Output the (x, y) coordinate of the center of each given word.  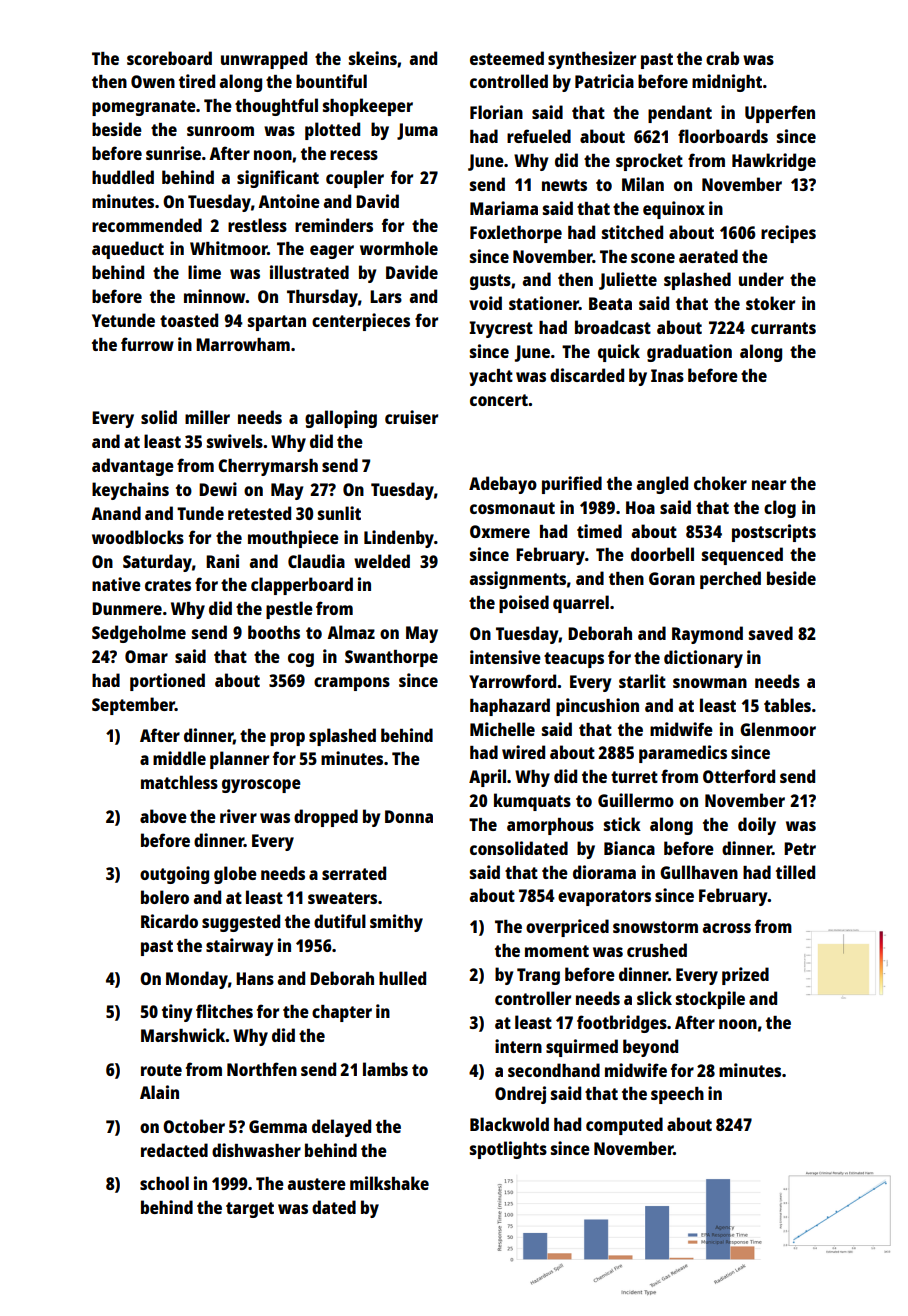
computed (624, 1126)
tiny (177, 1013)
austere (317, 1184)
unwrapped (264, 60)
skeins (373, 58)
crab (722, 58)
